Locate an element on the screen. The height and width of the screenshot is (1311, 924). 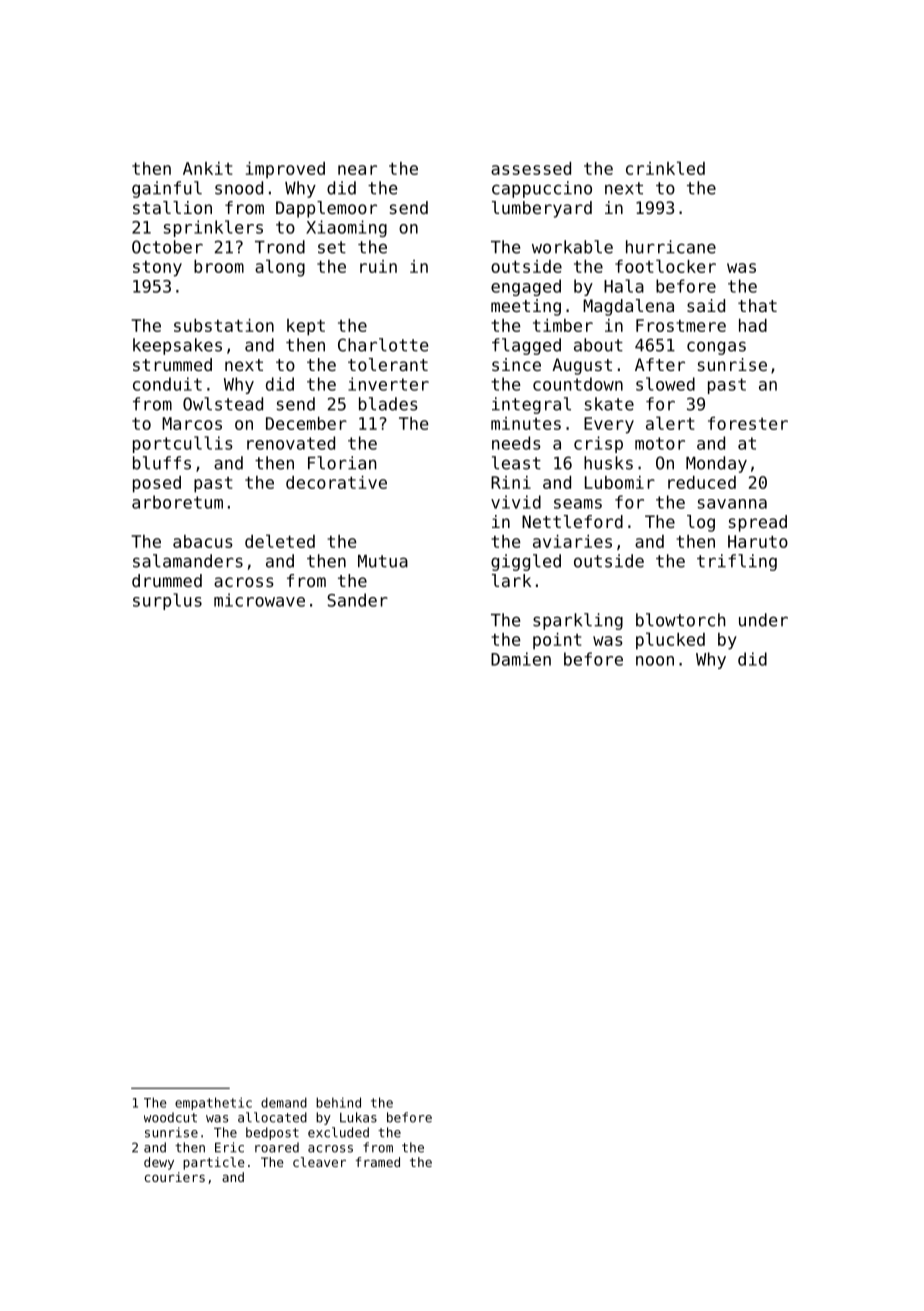
vivid is located at coordinates (516, 502).
